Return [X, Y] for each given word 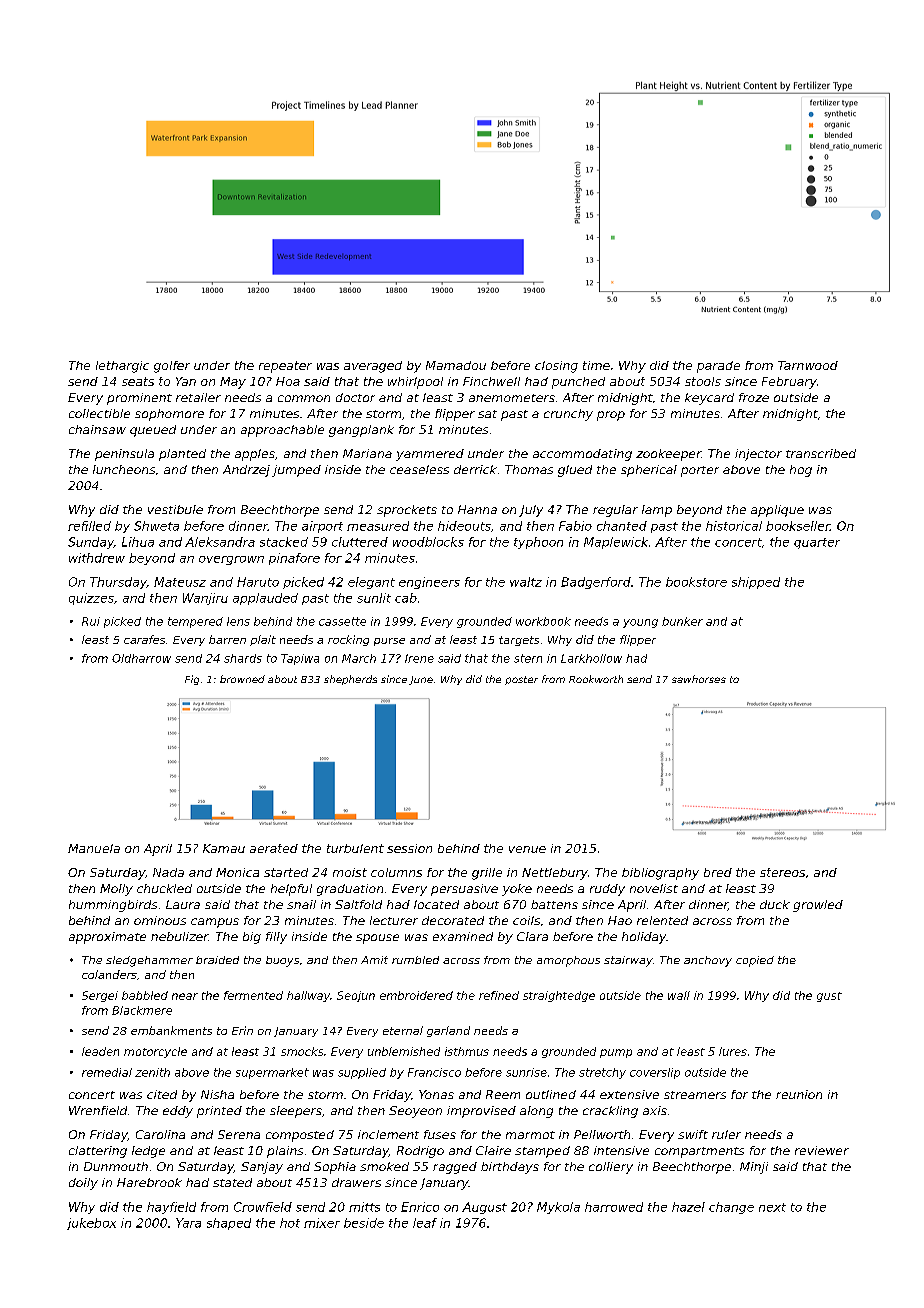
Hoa [288, 381]
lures [733, 1051]
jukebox [91, 1224]
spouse [377, 939]
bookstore [696, 582]
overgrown [231, 560]
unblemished [404, 1051]
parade [718, 367]
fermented [253, 995]
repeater [285, 367]
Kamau [224, 848]
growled [818, 906]
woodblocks [428, 542]
